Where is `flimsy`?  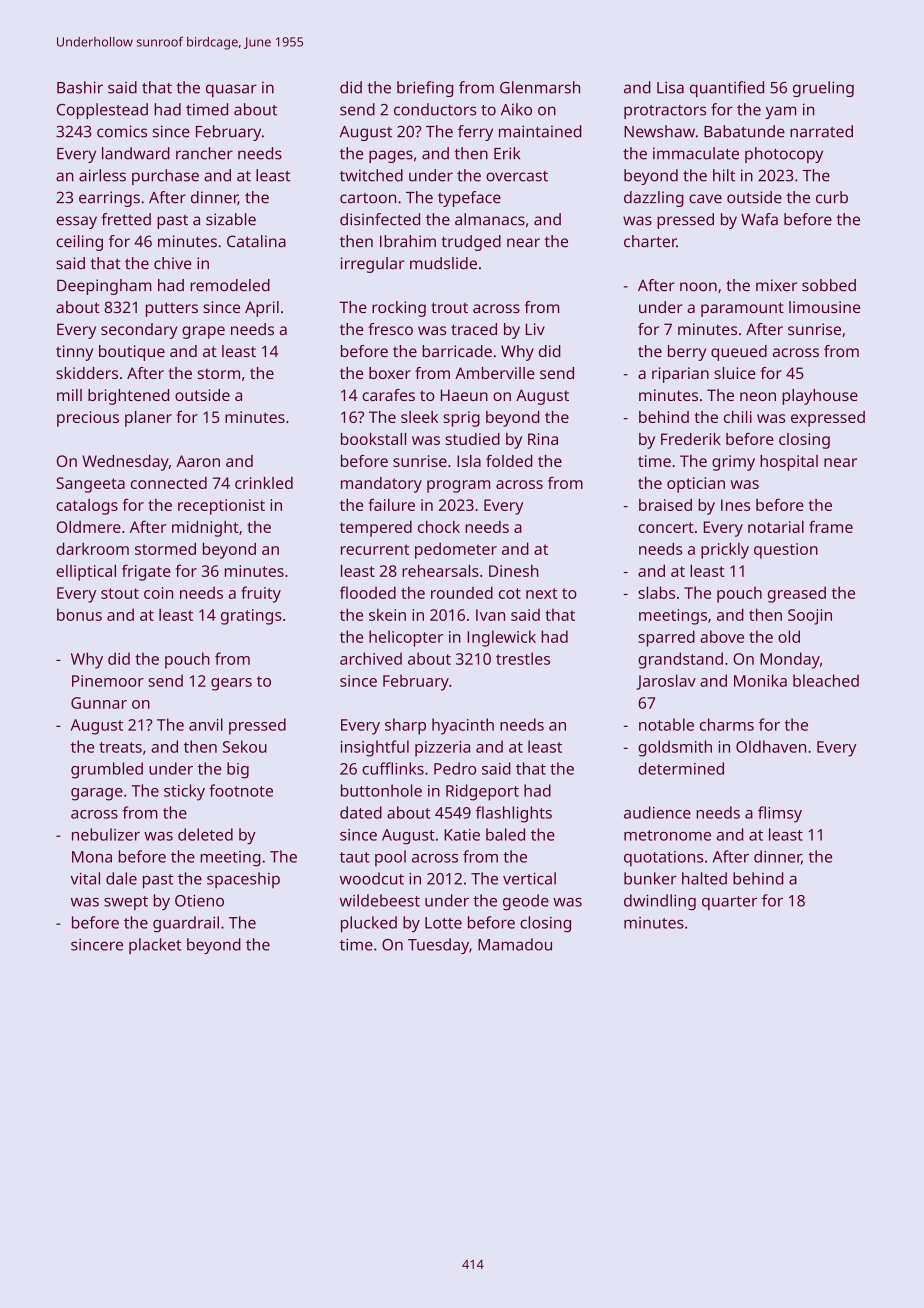
flimsy is located at coordinates (780, 814).
